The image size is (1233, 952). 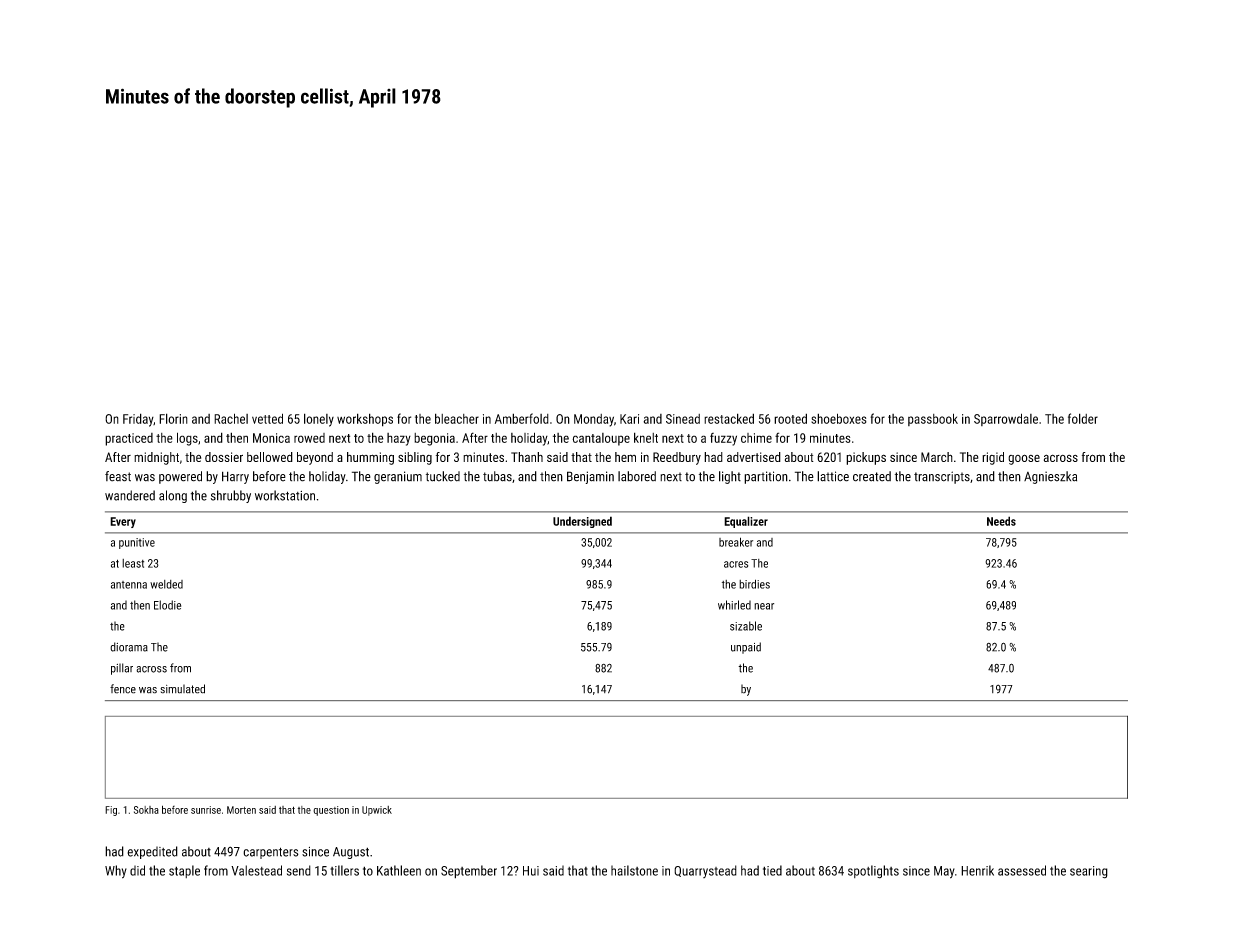 What do you see at coordinates (977, 870) in the screenshot?
I see `Henrik` at bounding box center [977, 870].
